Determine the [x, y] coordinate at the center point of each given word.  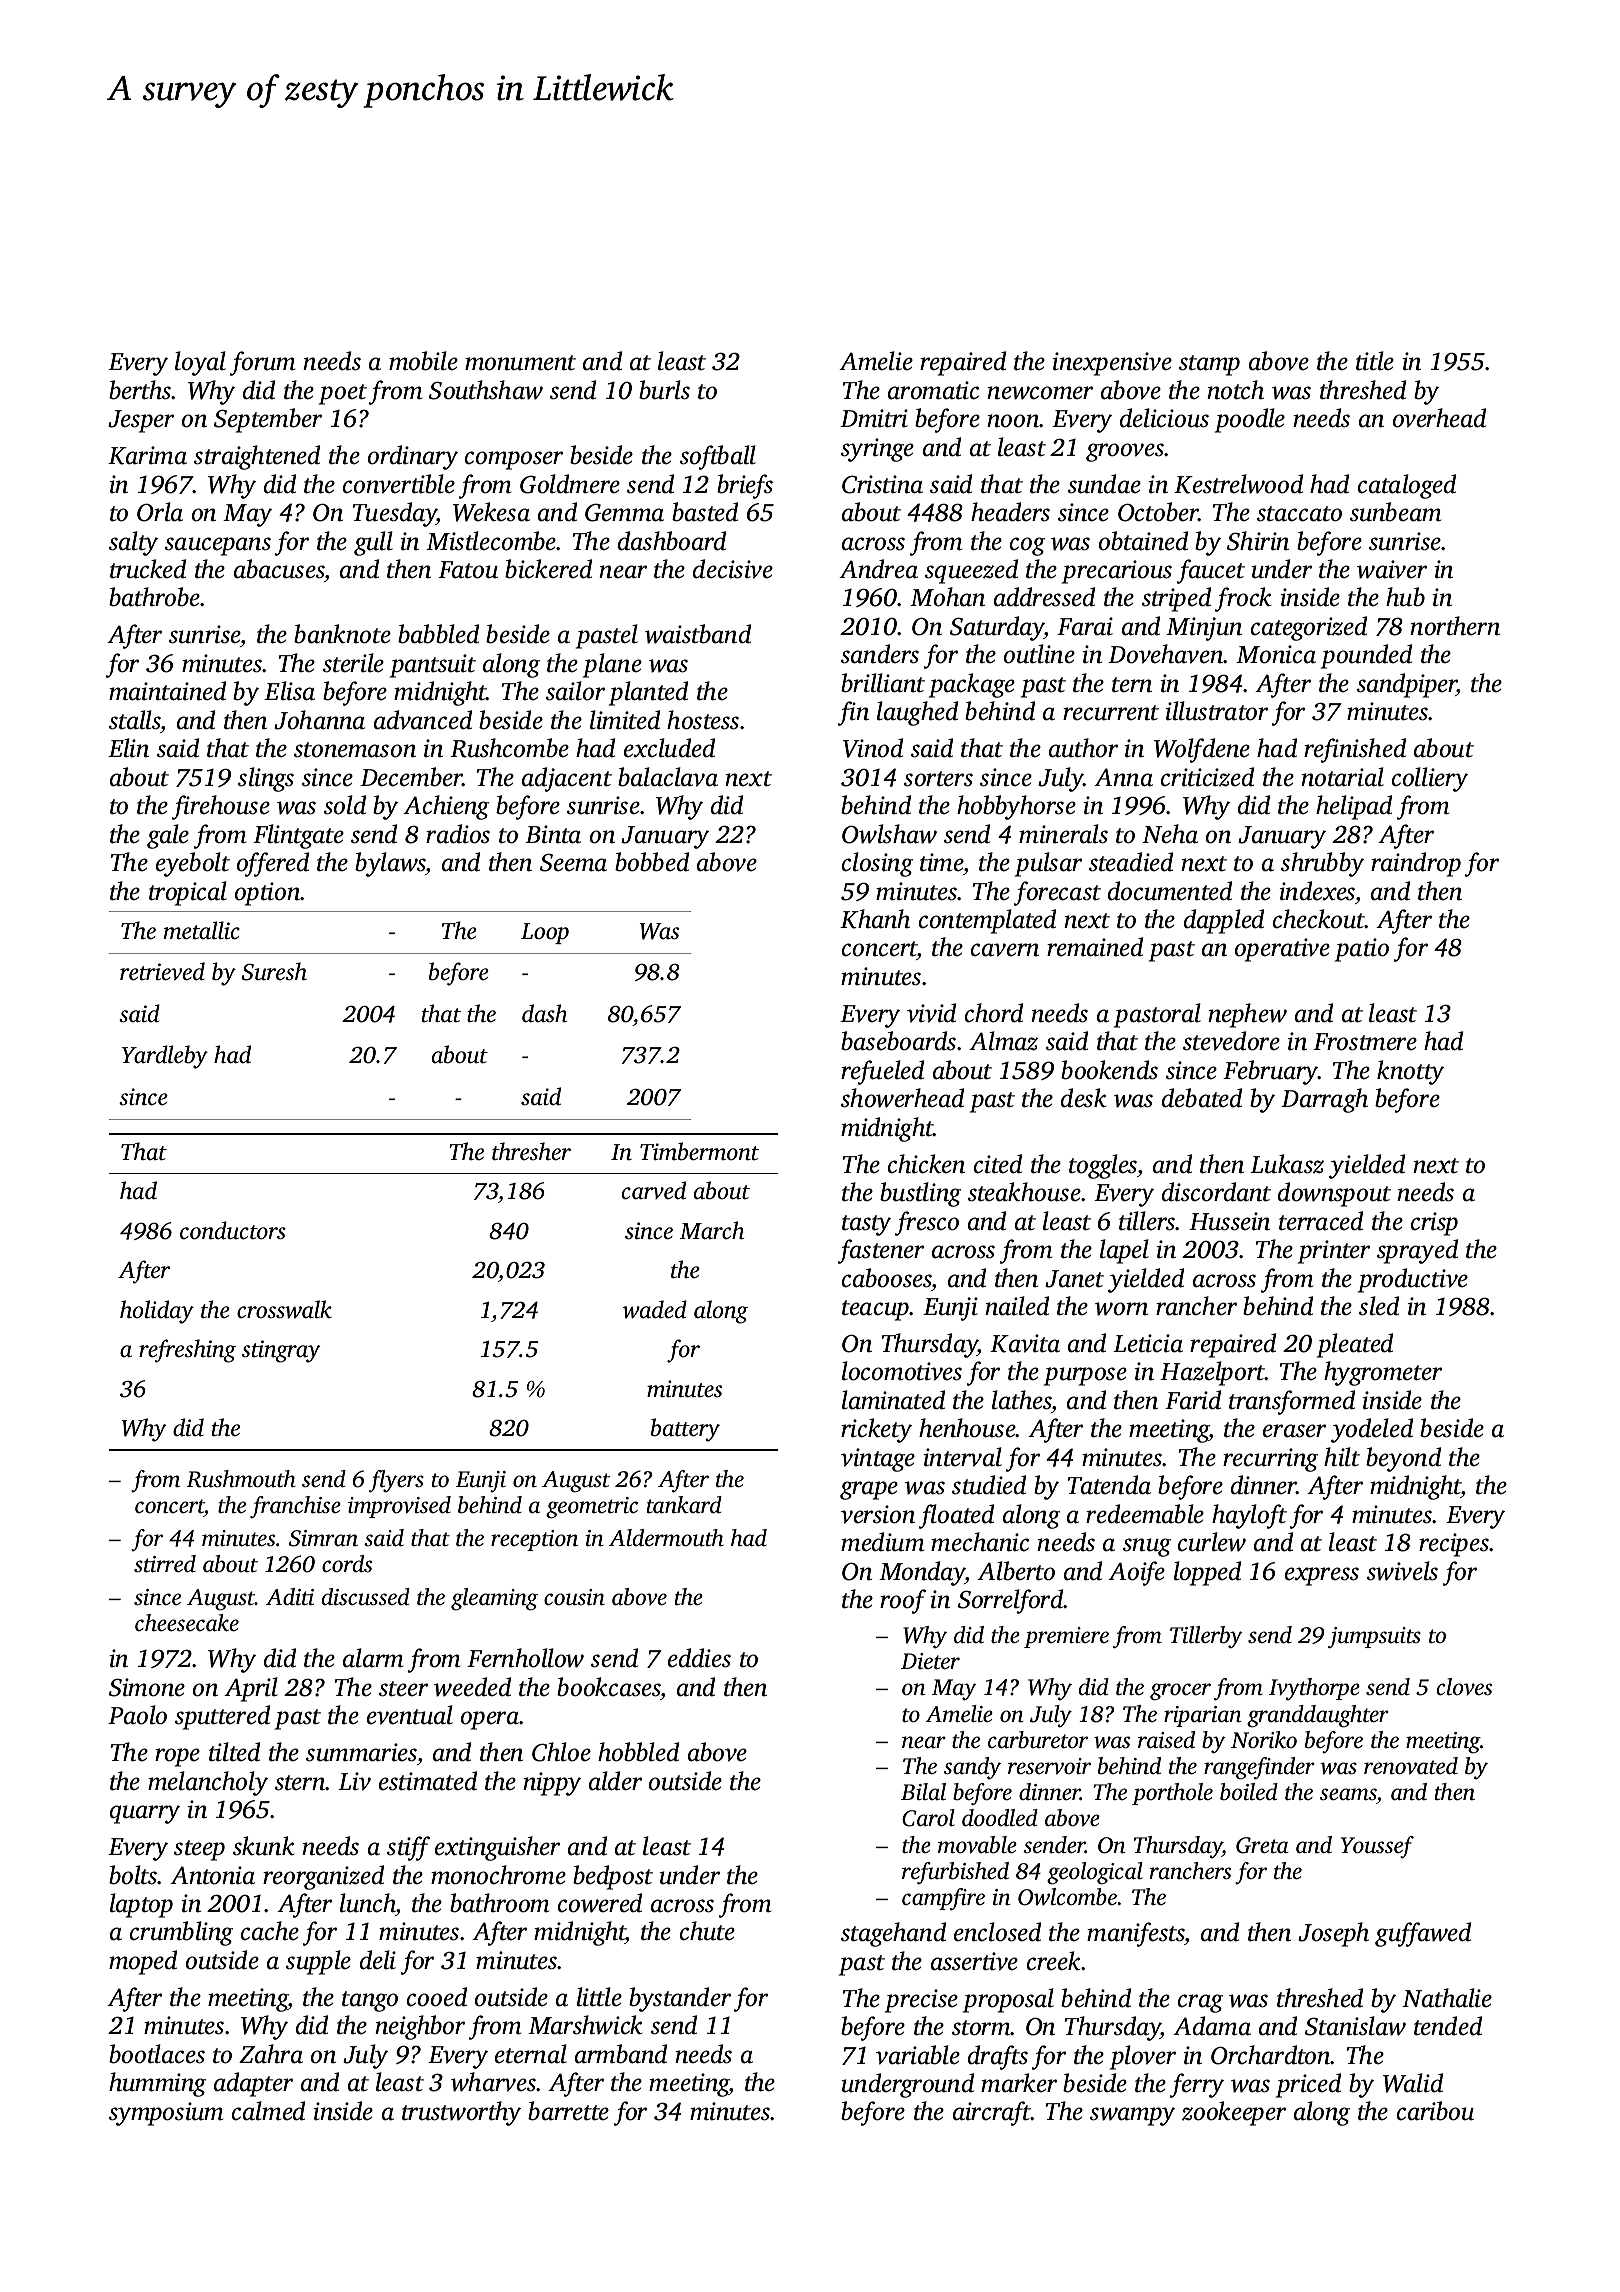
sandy [972, 1768]
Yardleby [165, 1057]
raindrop [1416, 864]
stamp [1209, 365]
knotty [1410, 1072]
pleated [1355, 1345]
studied [989, 1485]
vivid [931, 1013]
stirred [165, 1564]
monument [520, 363]
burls [664, 390]
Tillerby [1206, 1637]
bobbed [652, 862]
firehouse [221, 807]
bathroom [499, 1903]
